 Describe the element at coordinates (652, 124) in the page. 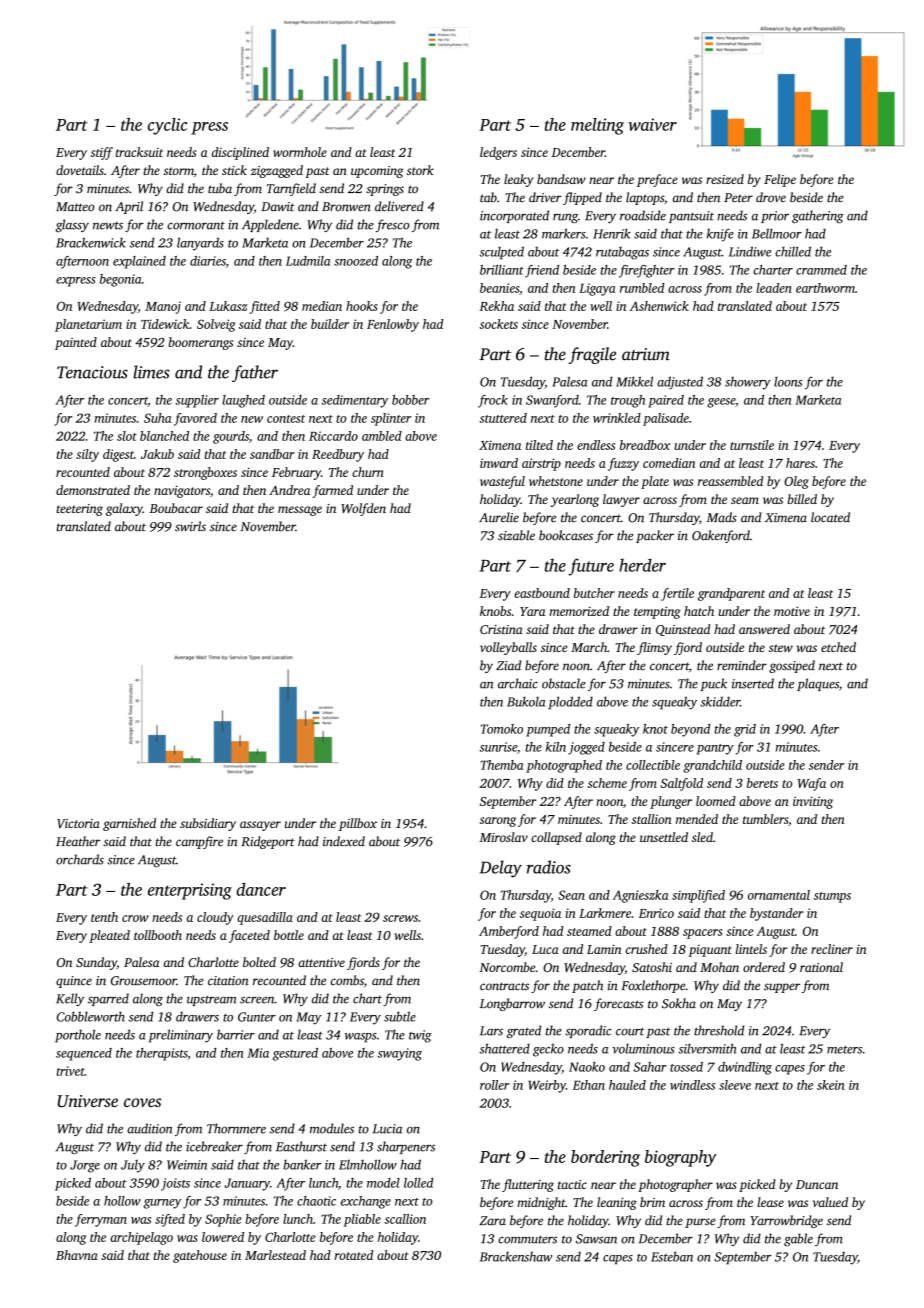

I see `waiver` at that location.
